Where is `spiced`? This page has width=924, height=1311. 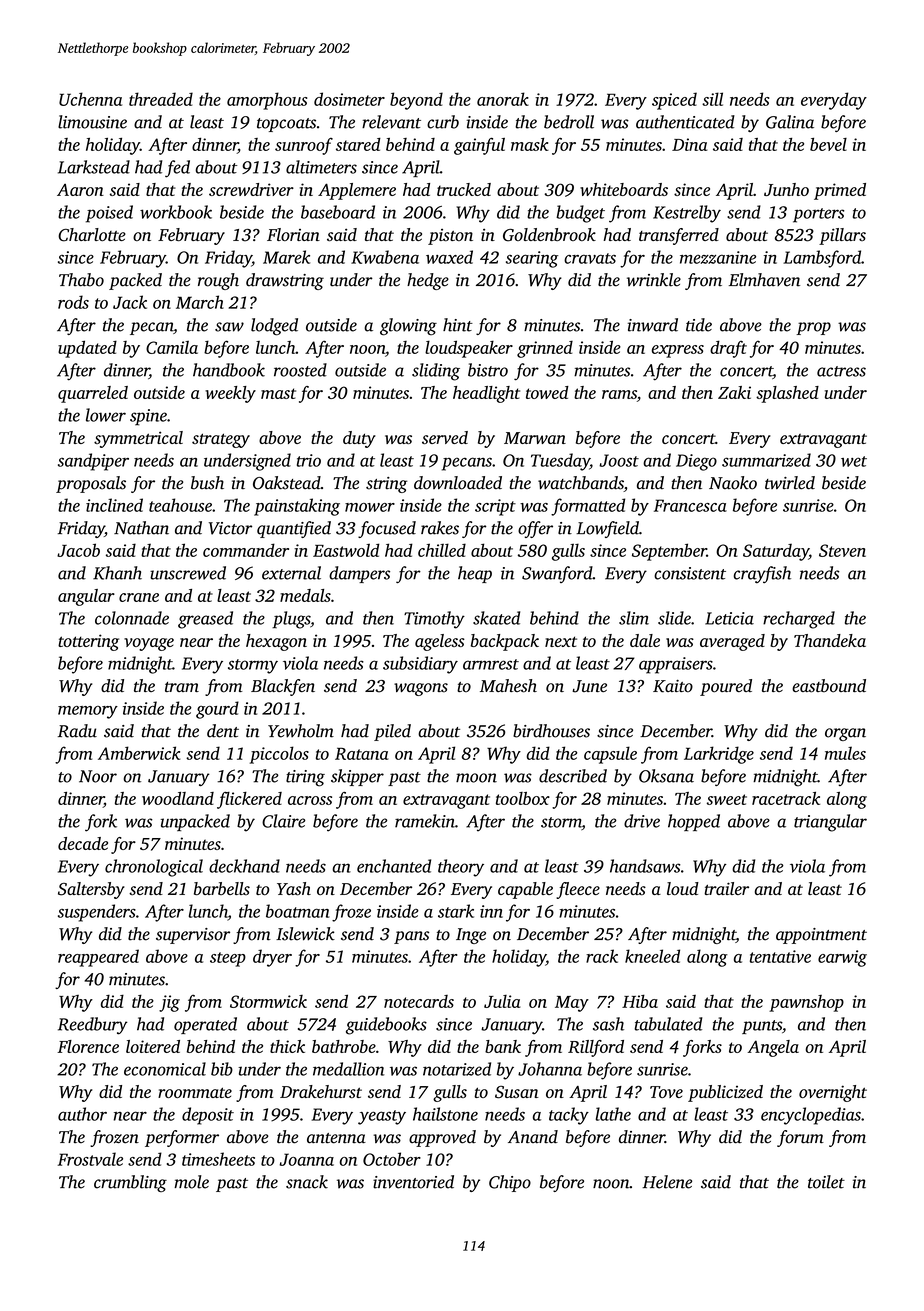
spiced is located at coordinates (674, 101).
